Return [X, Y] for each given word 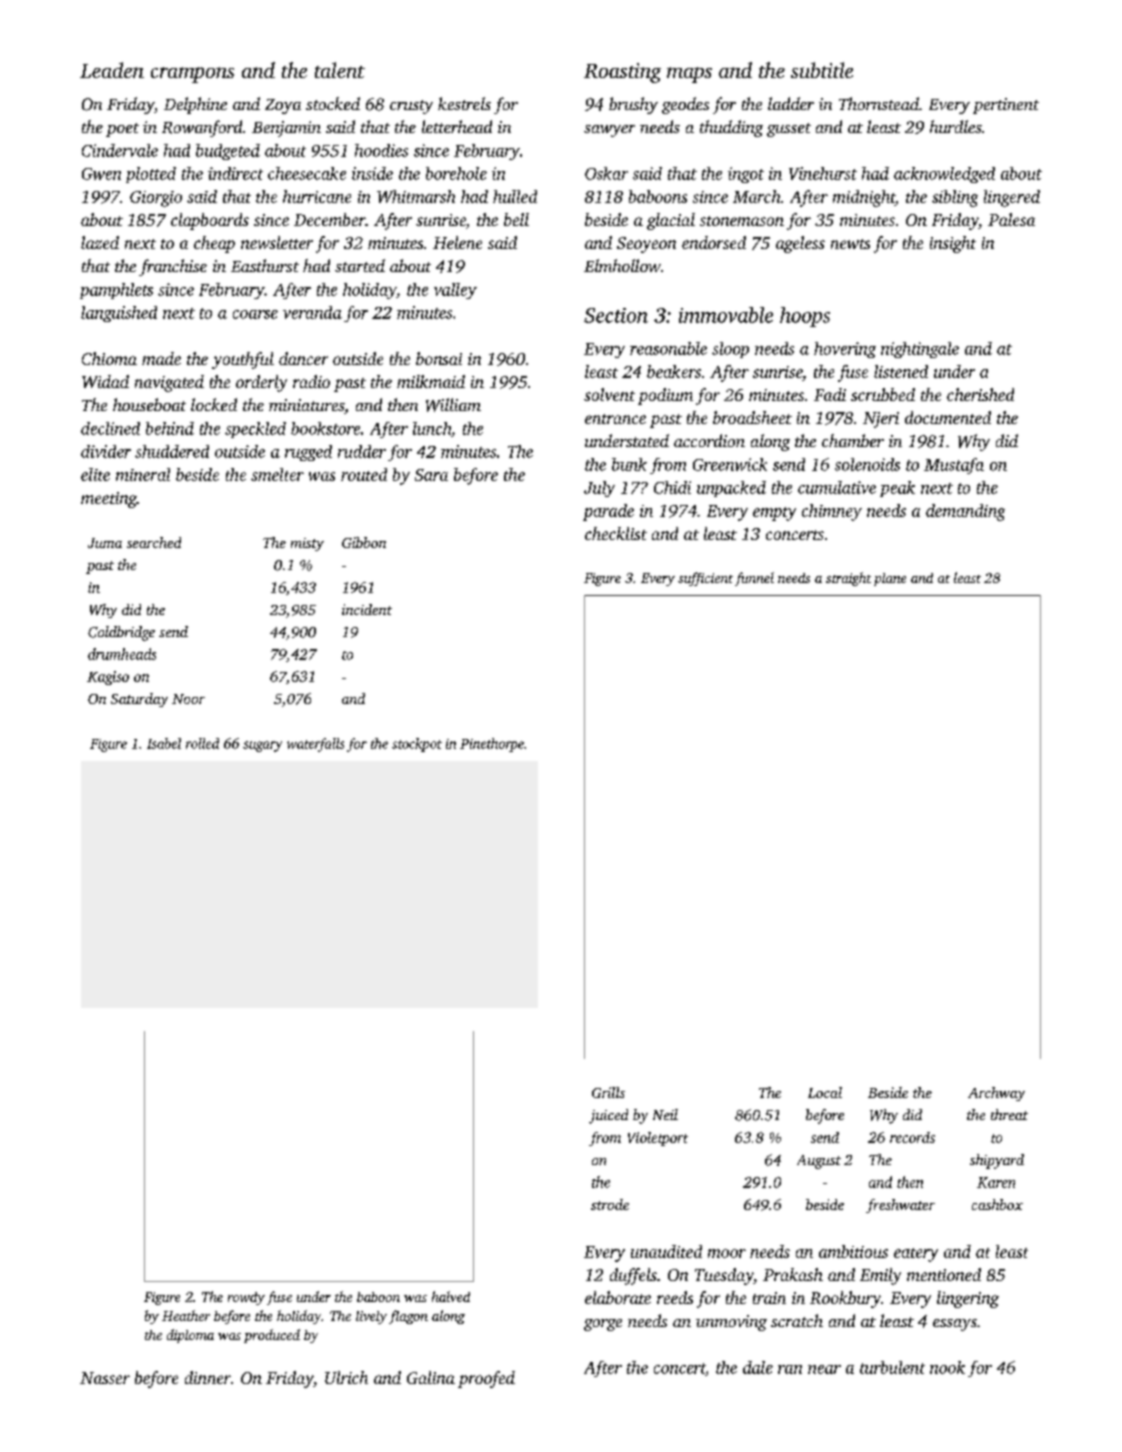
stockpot [417, 745]
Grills [608, 1092]
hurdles [956, 126]
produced [272, 1336]
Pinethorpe [492, 745]
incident [367, 609]
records [912, 1137]
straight [848, 579]
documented [948, 417]
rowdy [246, 1298]
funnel [754, 579]
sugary [262, 746]
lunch [432, 428]
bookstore [325, 428]
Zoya [283, 106]
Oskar [606, 173]
